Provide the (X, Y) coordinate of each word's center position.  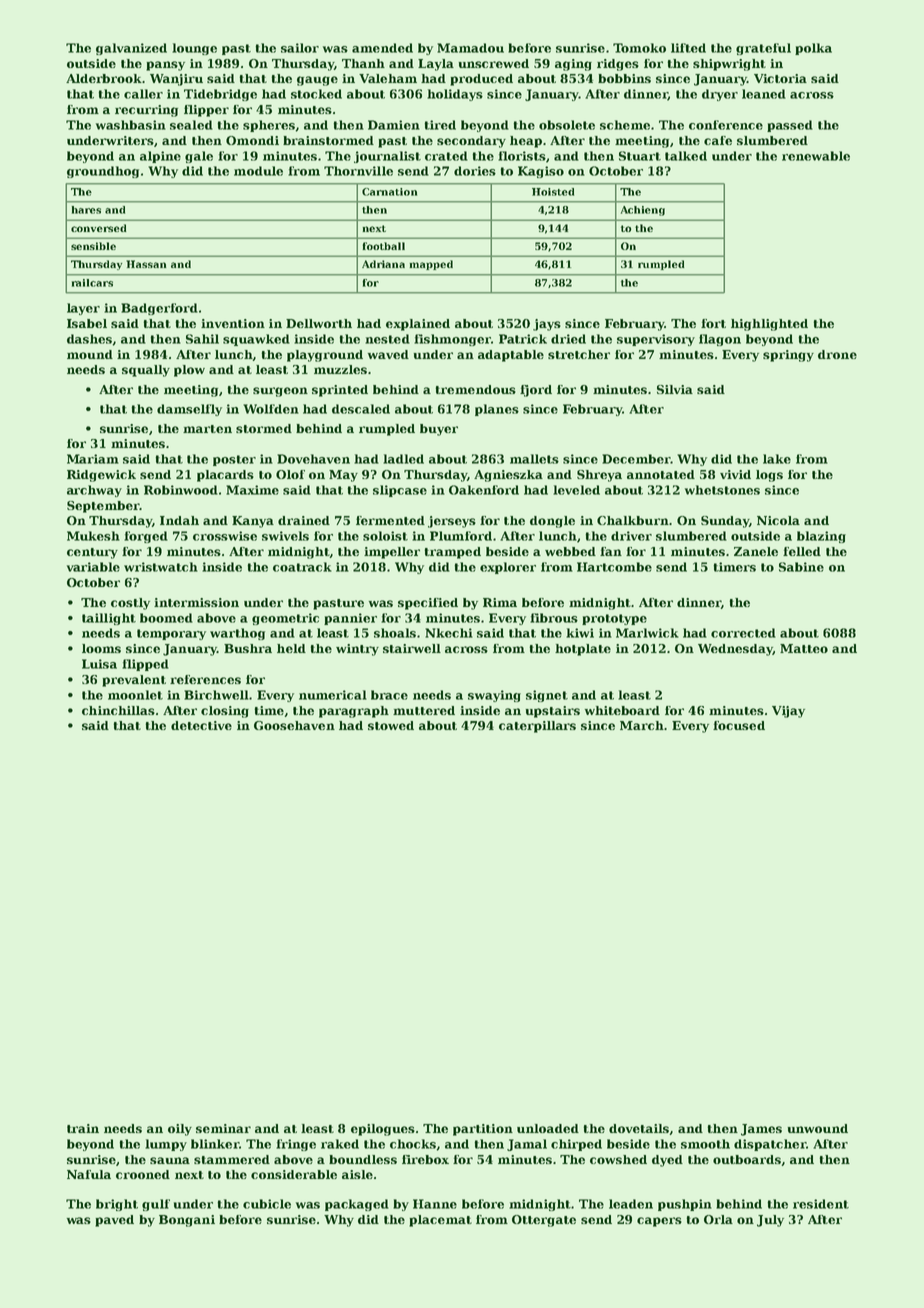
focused (739, 725)
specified (428, 604)
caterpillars (537, 727)
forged (146, 537)
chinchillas (118, 710)
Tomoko (639, 48)
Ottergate (544, 1221)
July (770, 1221)
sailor (300, 48)
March (642, 725)
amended (382, 48)
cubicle (267, 1204)
